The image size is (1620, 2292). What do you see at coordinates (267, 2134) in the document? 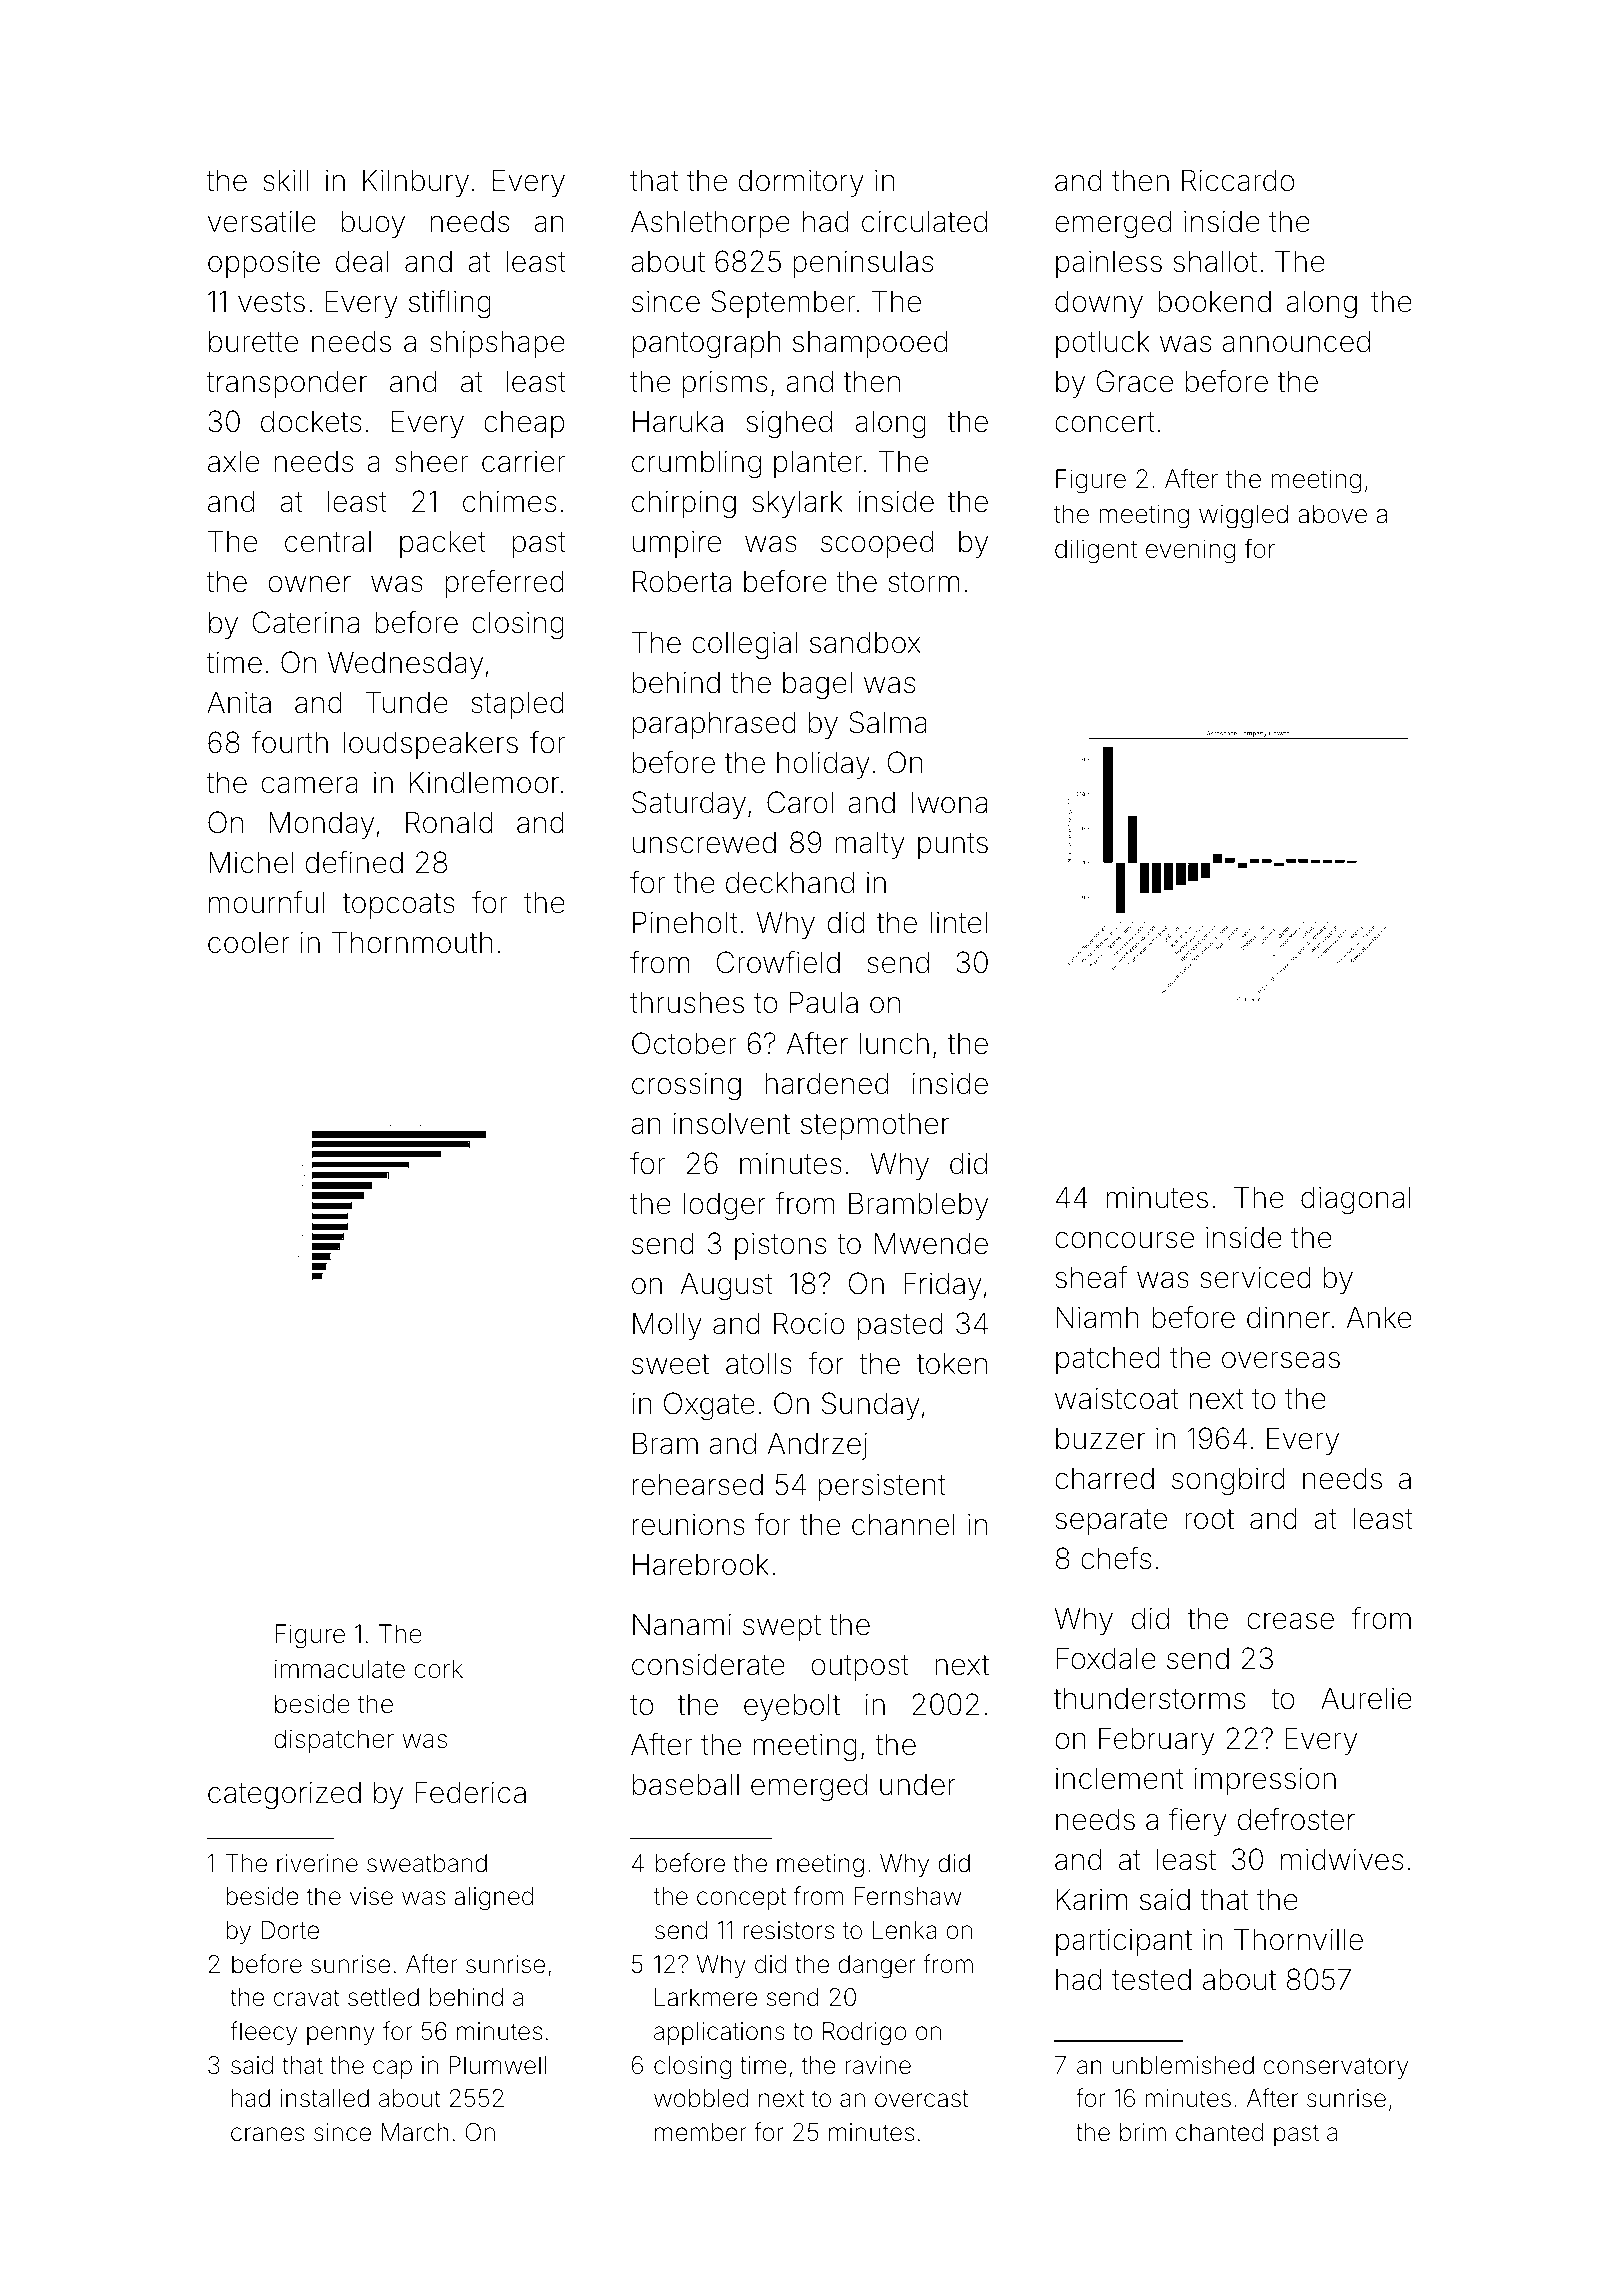
I see `cranes` at bounding box center [267, 2134].
